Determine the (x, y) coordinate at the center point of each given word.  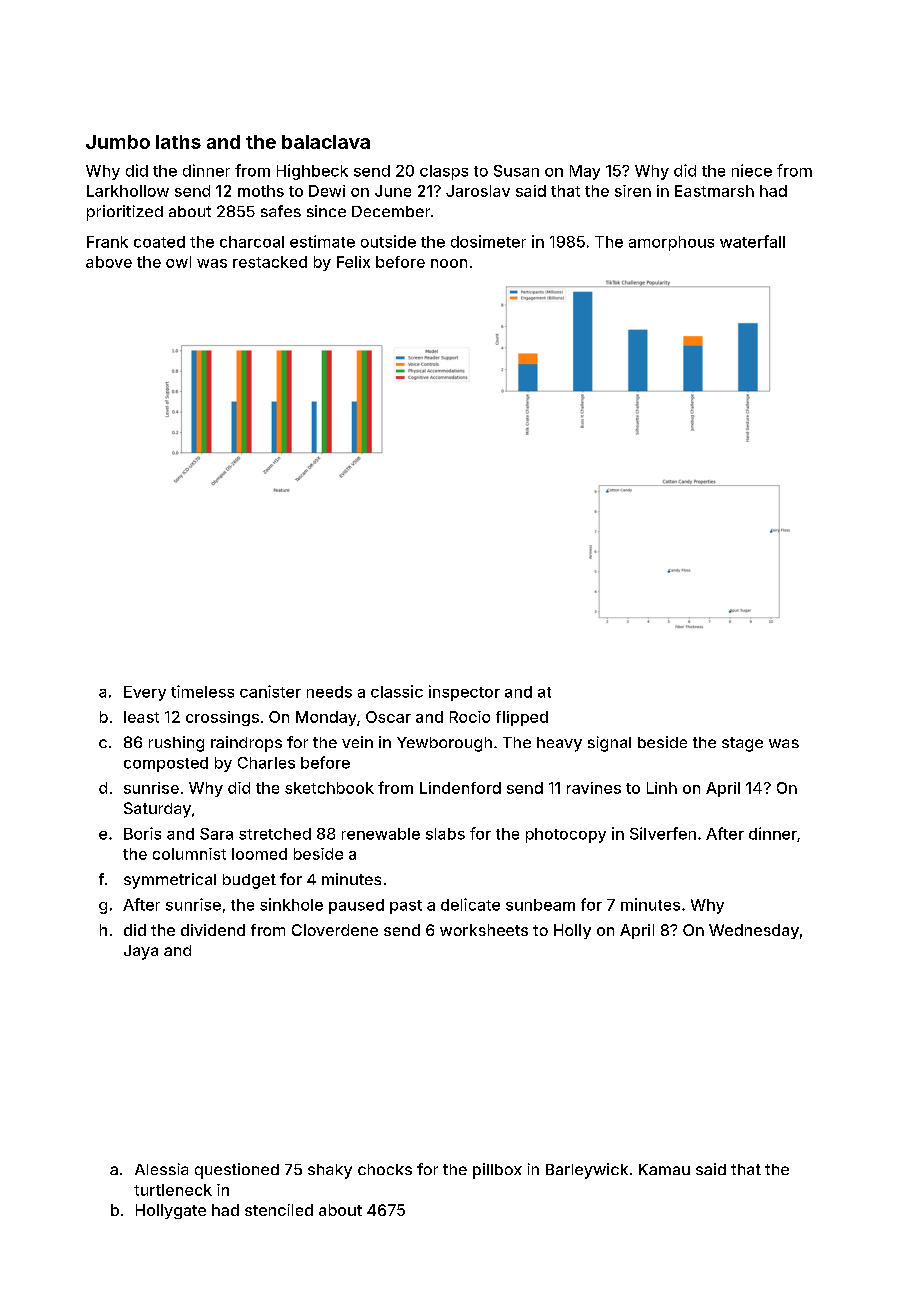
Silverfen (663, 833)
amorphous (671, 243)
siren (633, 191)
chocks (385, 1169)
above (109, 262)
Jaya (141, 952)
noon (449, 263)
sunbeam (540, 905)
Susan (516, 171)
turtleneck (173, 1190)
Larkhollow (128, 191)
